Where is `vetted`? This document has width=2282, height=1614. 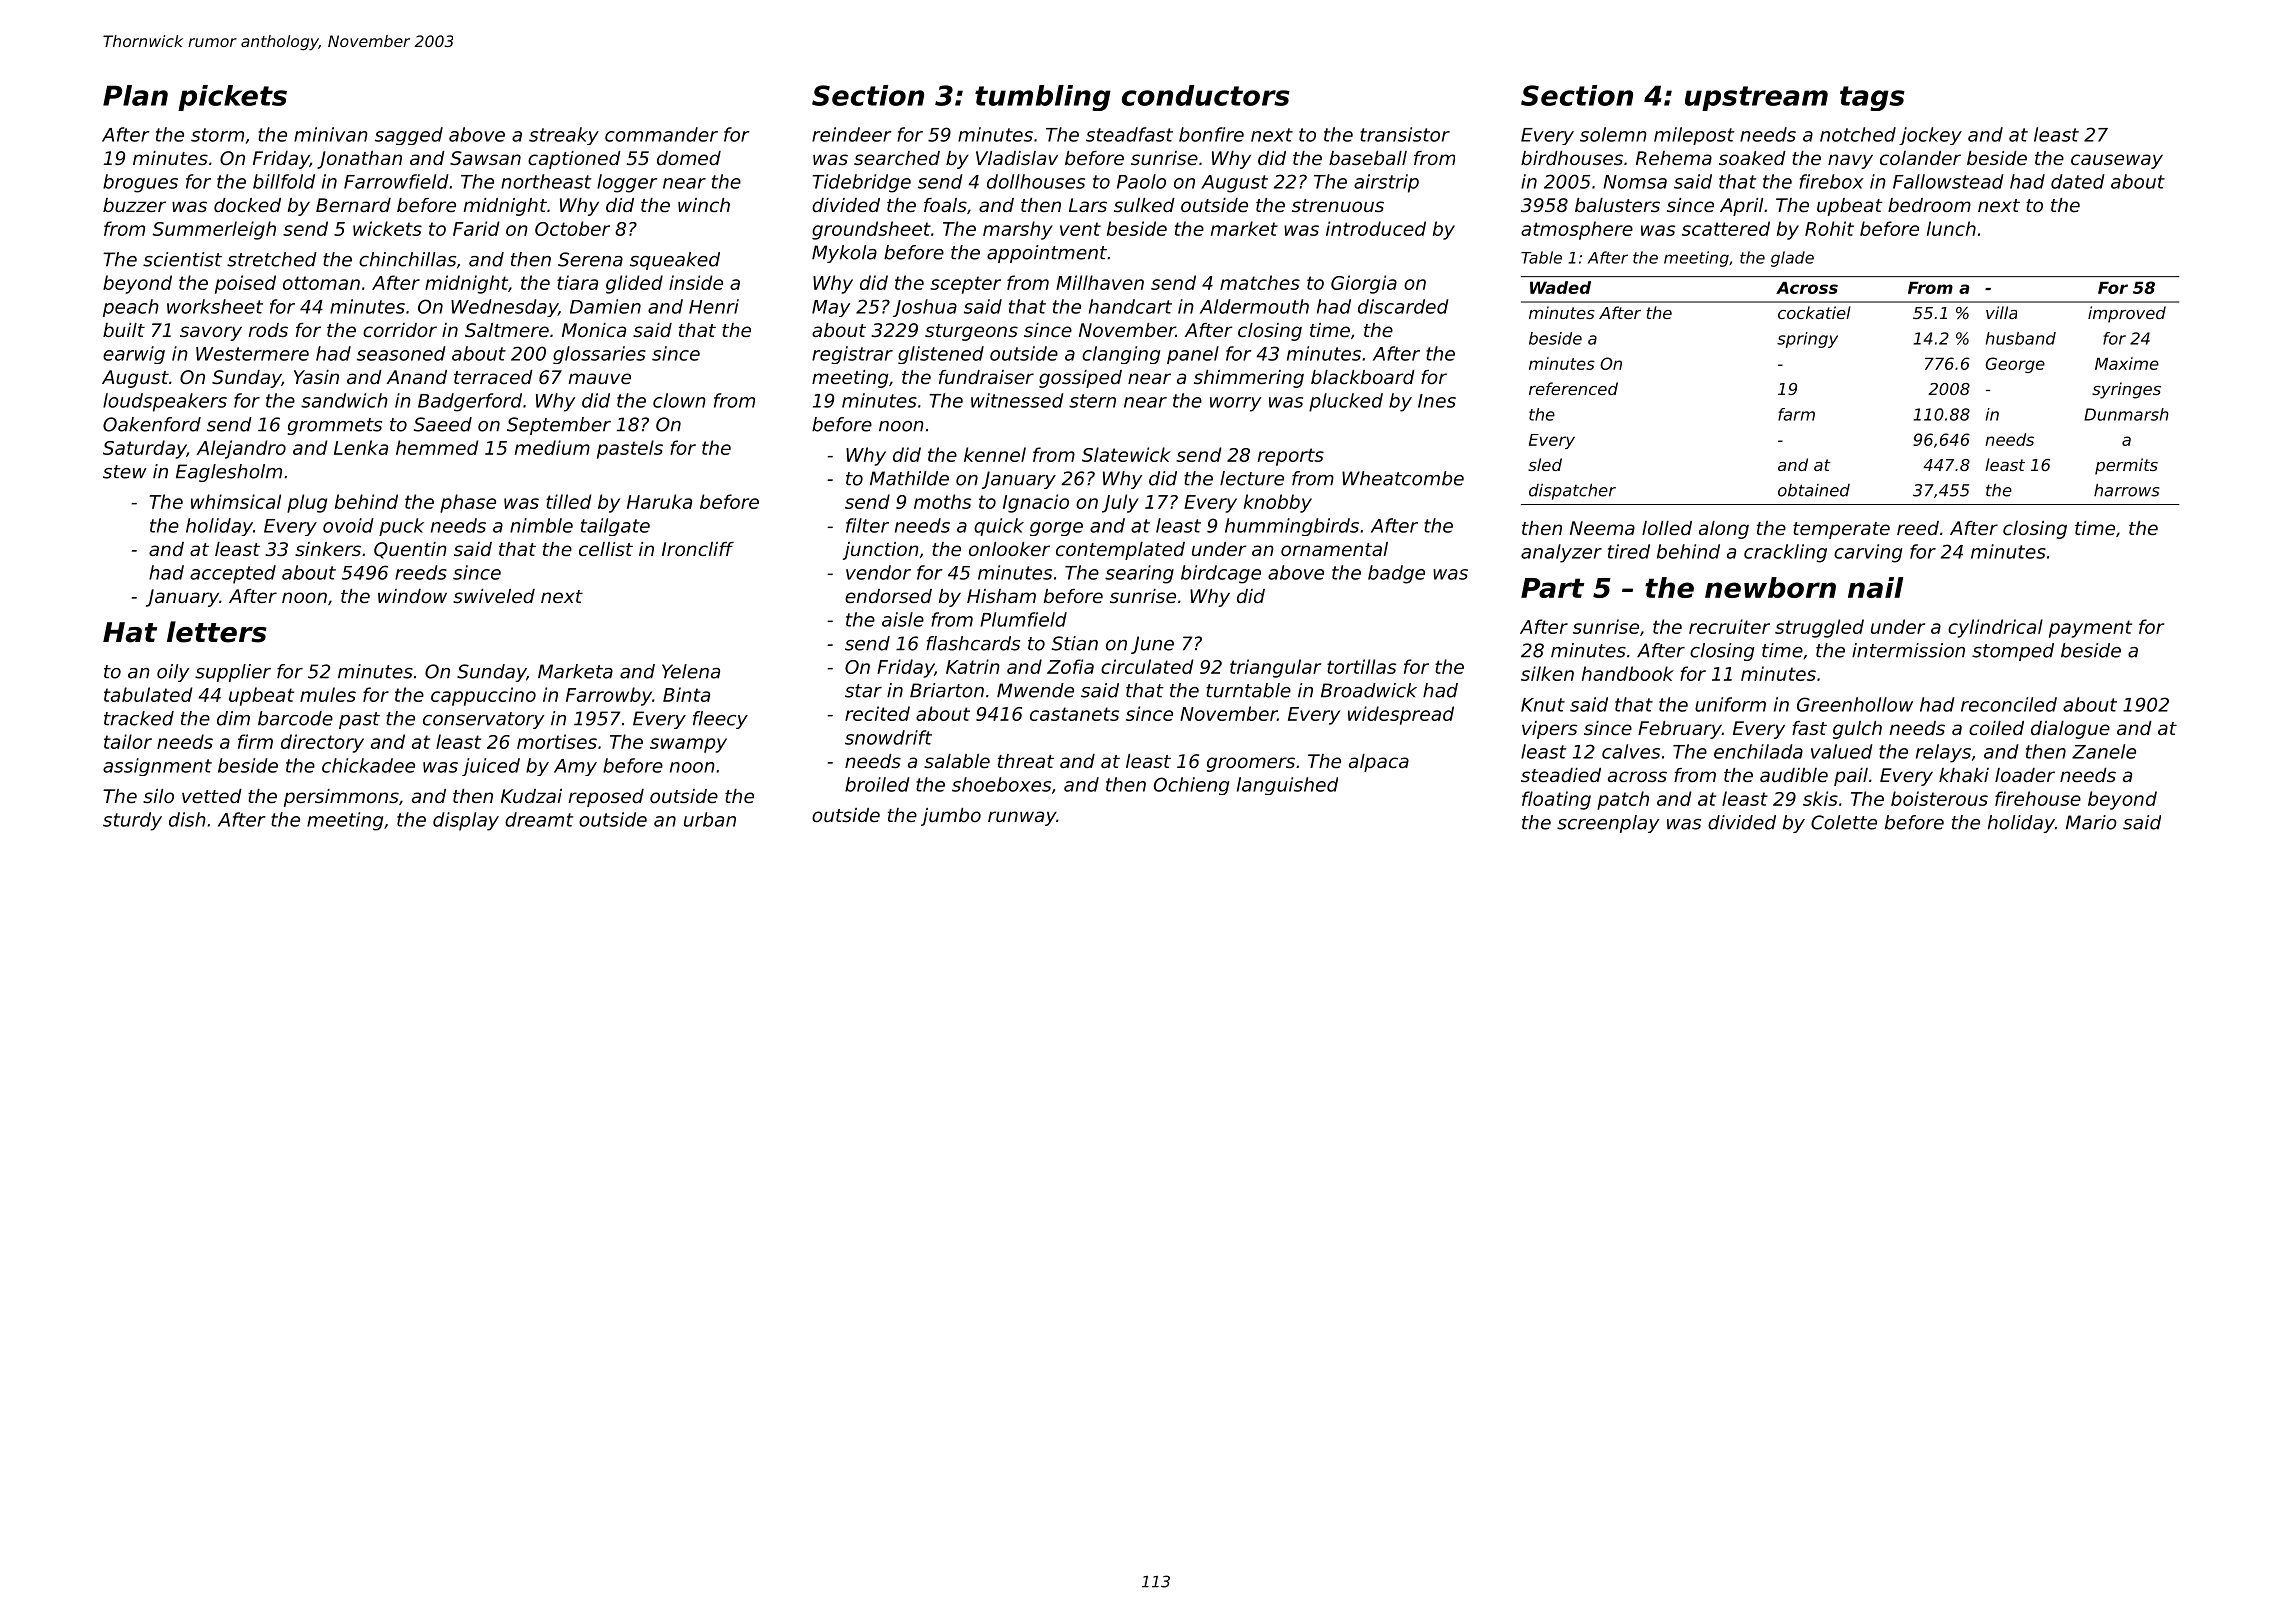
vetted is located at coordinates (212, 796).
